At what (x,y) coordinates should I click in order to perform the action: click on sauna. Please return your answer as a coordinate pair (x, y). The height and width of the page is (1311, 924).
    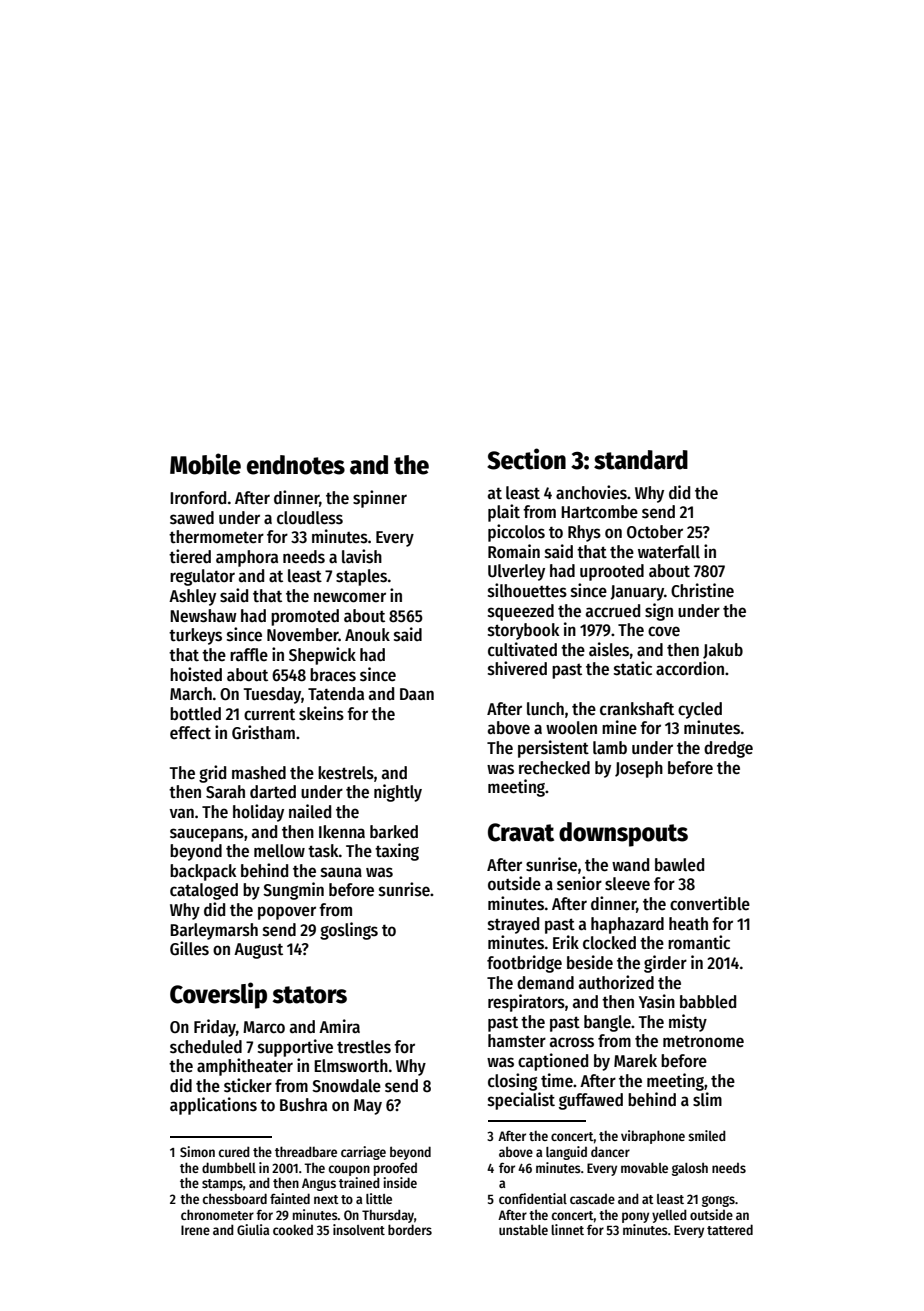
    Looking at the image, I should click on (341, 872).
